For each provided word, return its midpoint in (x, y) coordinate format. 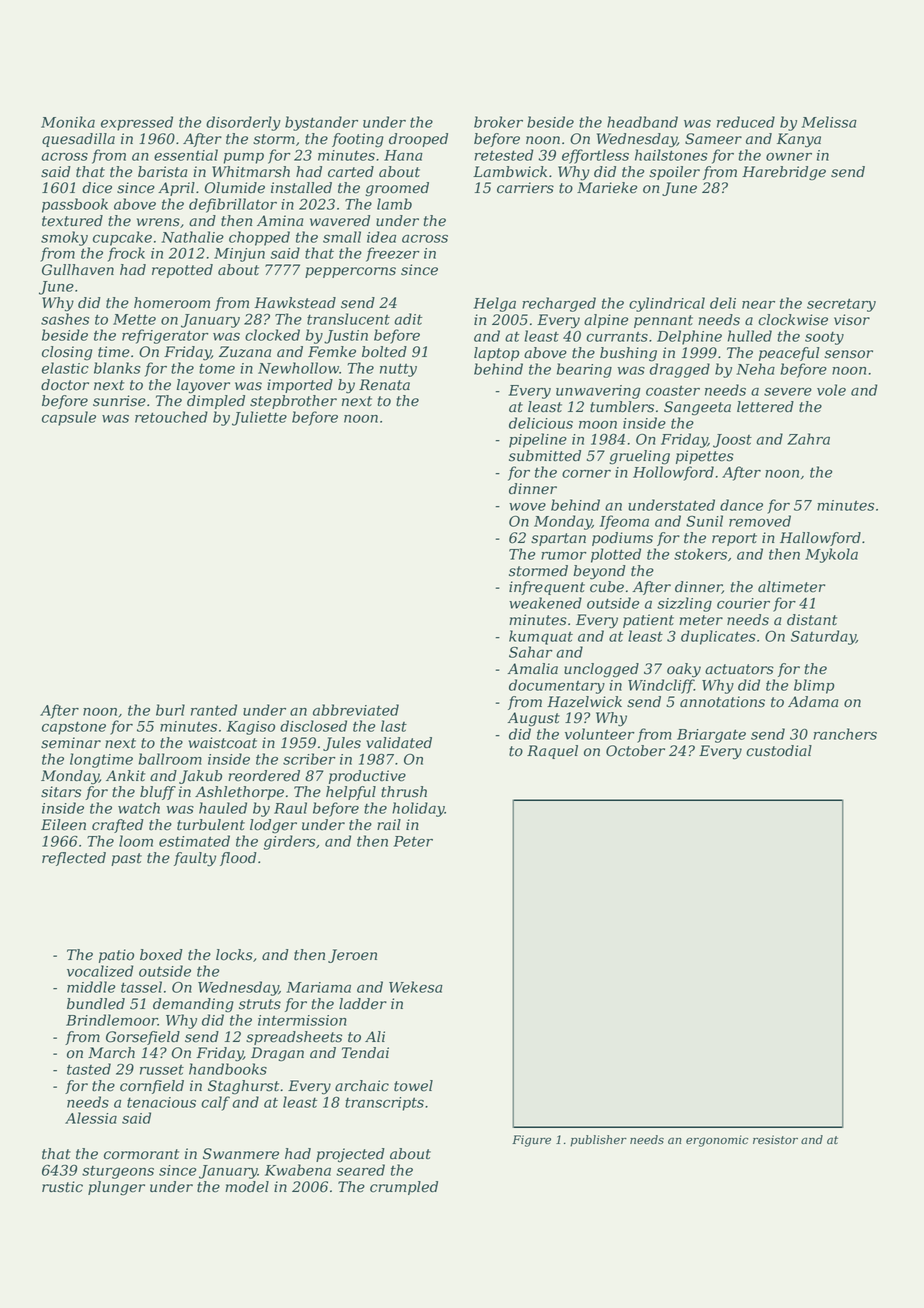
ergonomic (717, 1141)
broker (498, 122)
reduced (746, 122)
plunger (116, 1188)
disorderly (243, 123)
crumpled (404, 1188)
